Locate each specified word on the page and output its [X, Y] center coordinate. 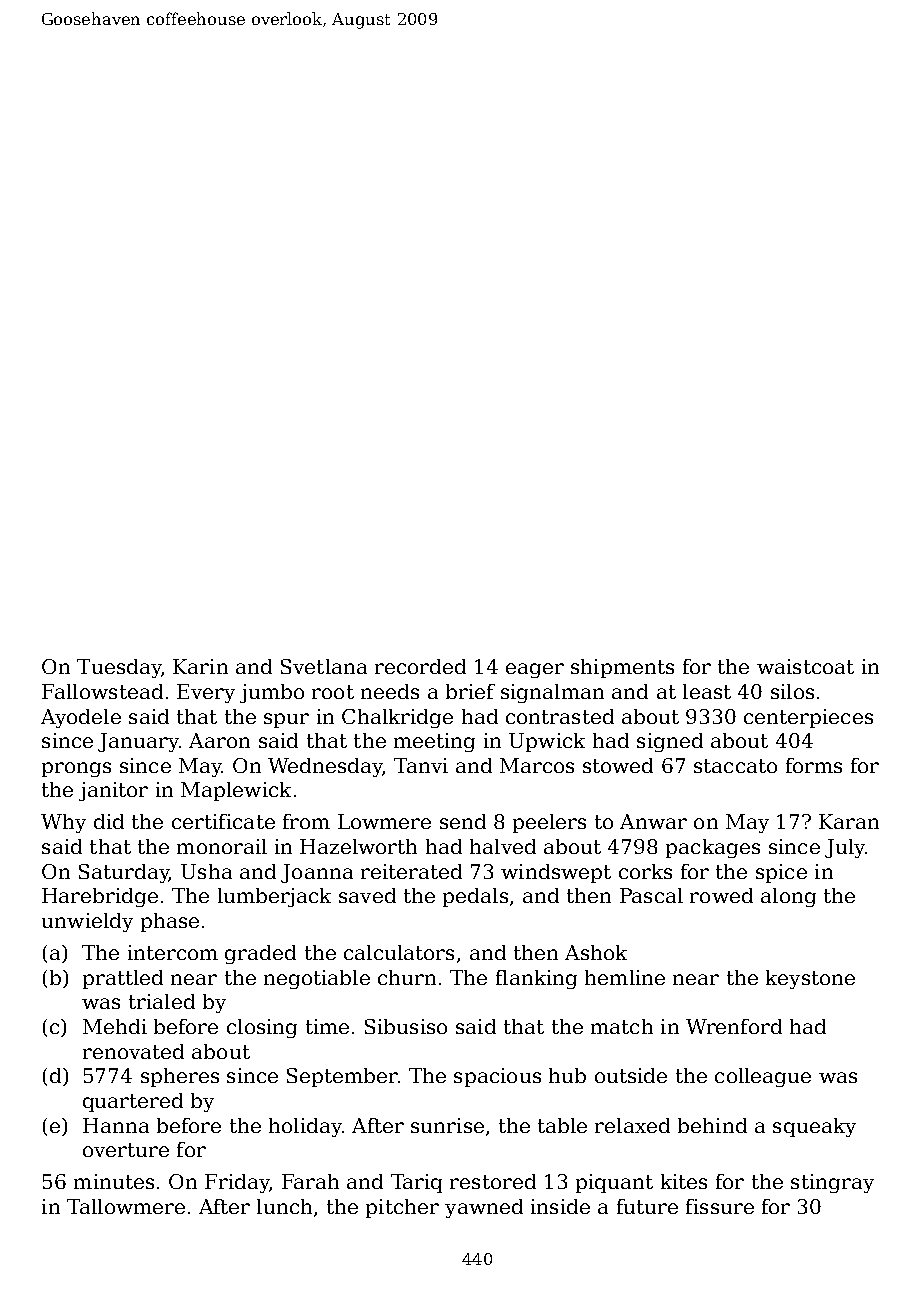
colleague [763, 1077]
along [788, 897]
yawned [484, 1208]
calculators [399, 952]
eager [535, 670]
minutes [114, 1181]
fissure [720, 1206]
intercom [173, 952]
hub [567, 1075]
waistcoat [805, 666]
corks [645, 871]
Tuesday [119, 668]
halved [503, 846]
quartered [133, 1102]
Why [63, 823]
